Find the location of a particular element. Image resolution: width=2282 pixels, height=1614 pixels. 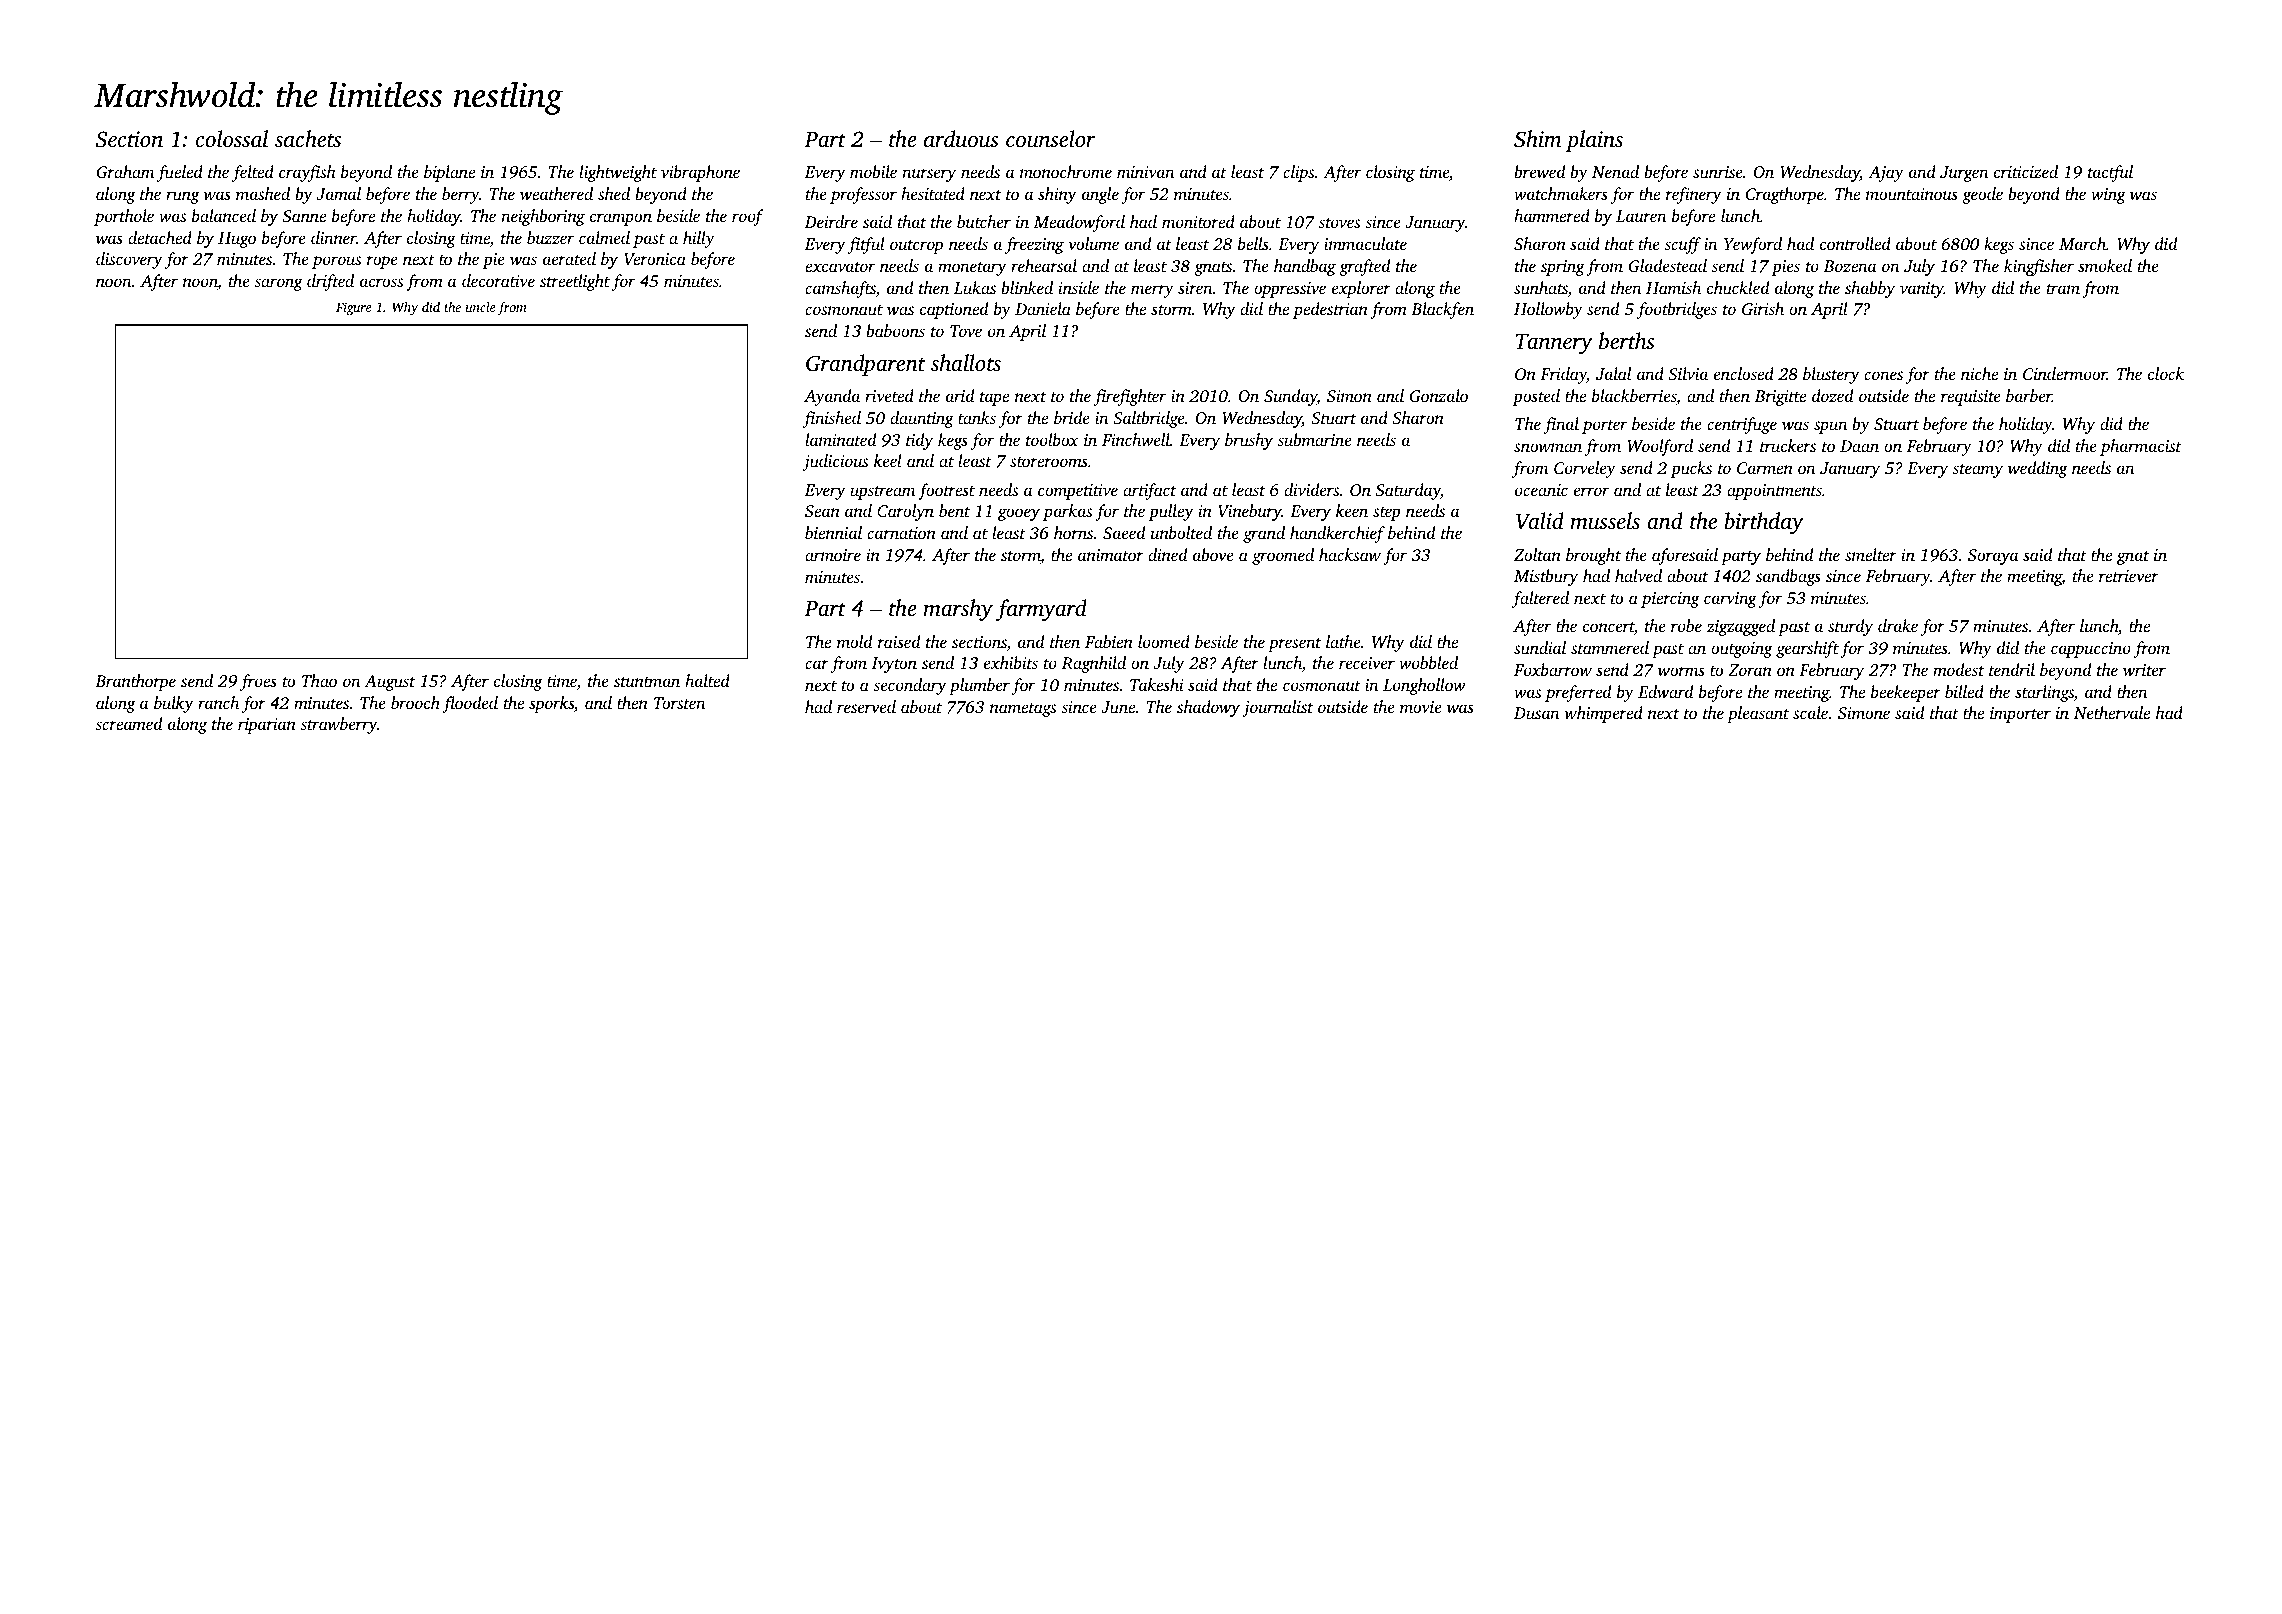

submarine is located at coordinates (1314, 439).
